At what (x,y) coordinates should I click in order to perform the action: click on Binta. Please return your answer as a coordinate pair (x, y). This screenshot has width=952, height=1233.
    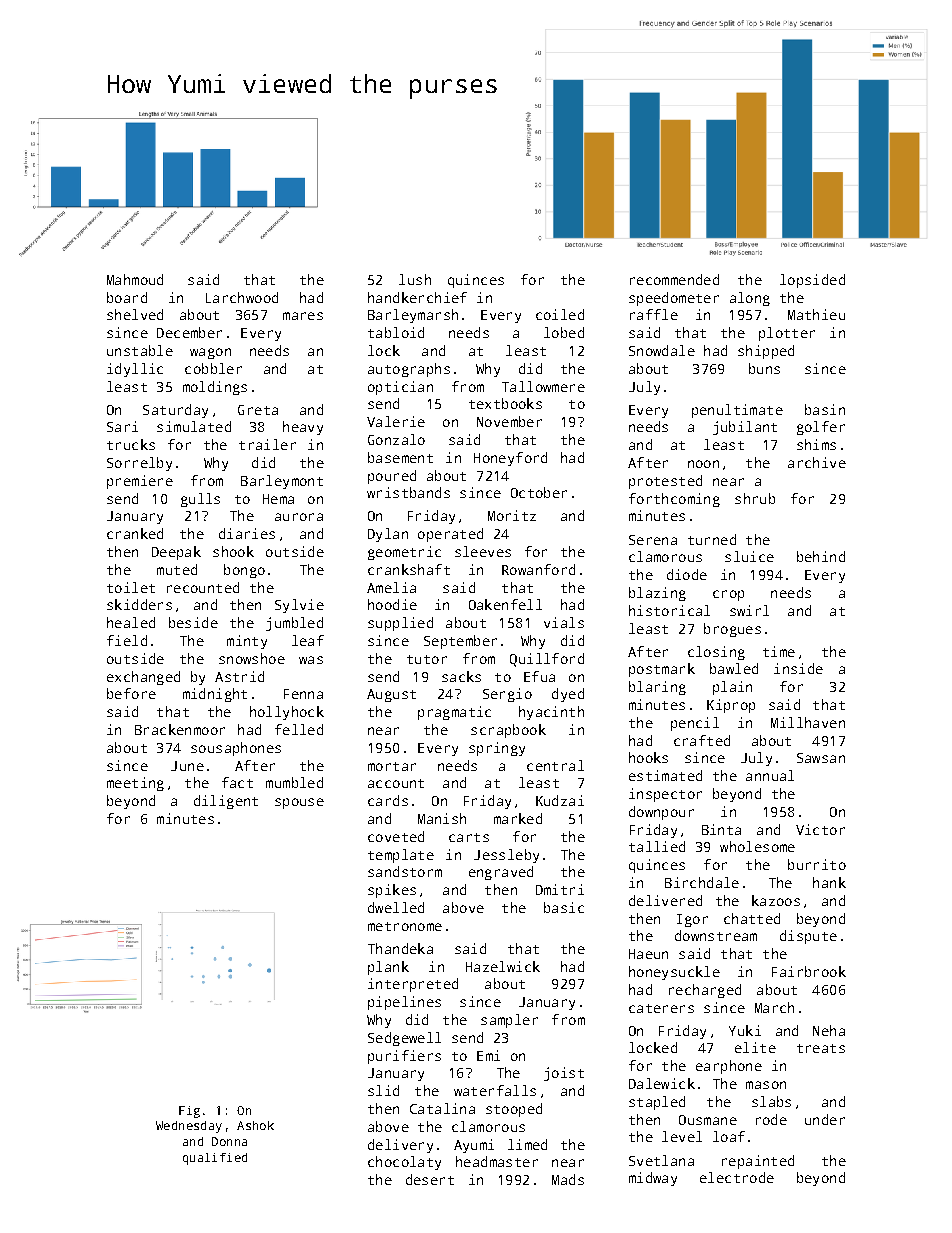
    Looking at the image, I should click on (721, 829).
